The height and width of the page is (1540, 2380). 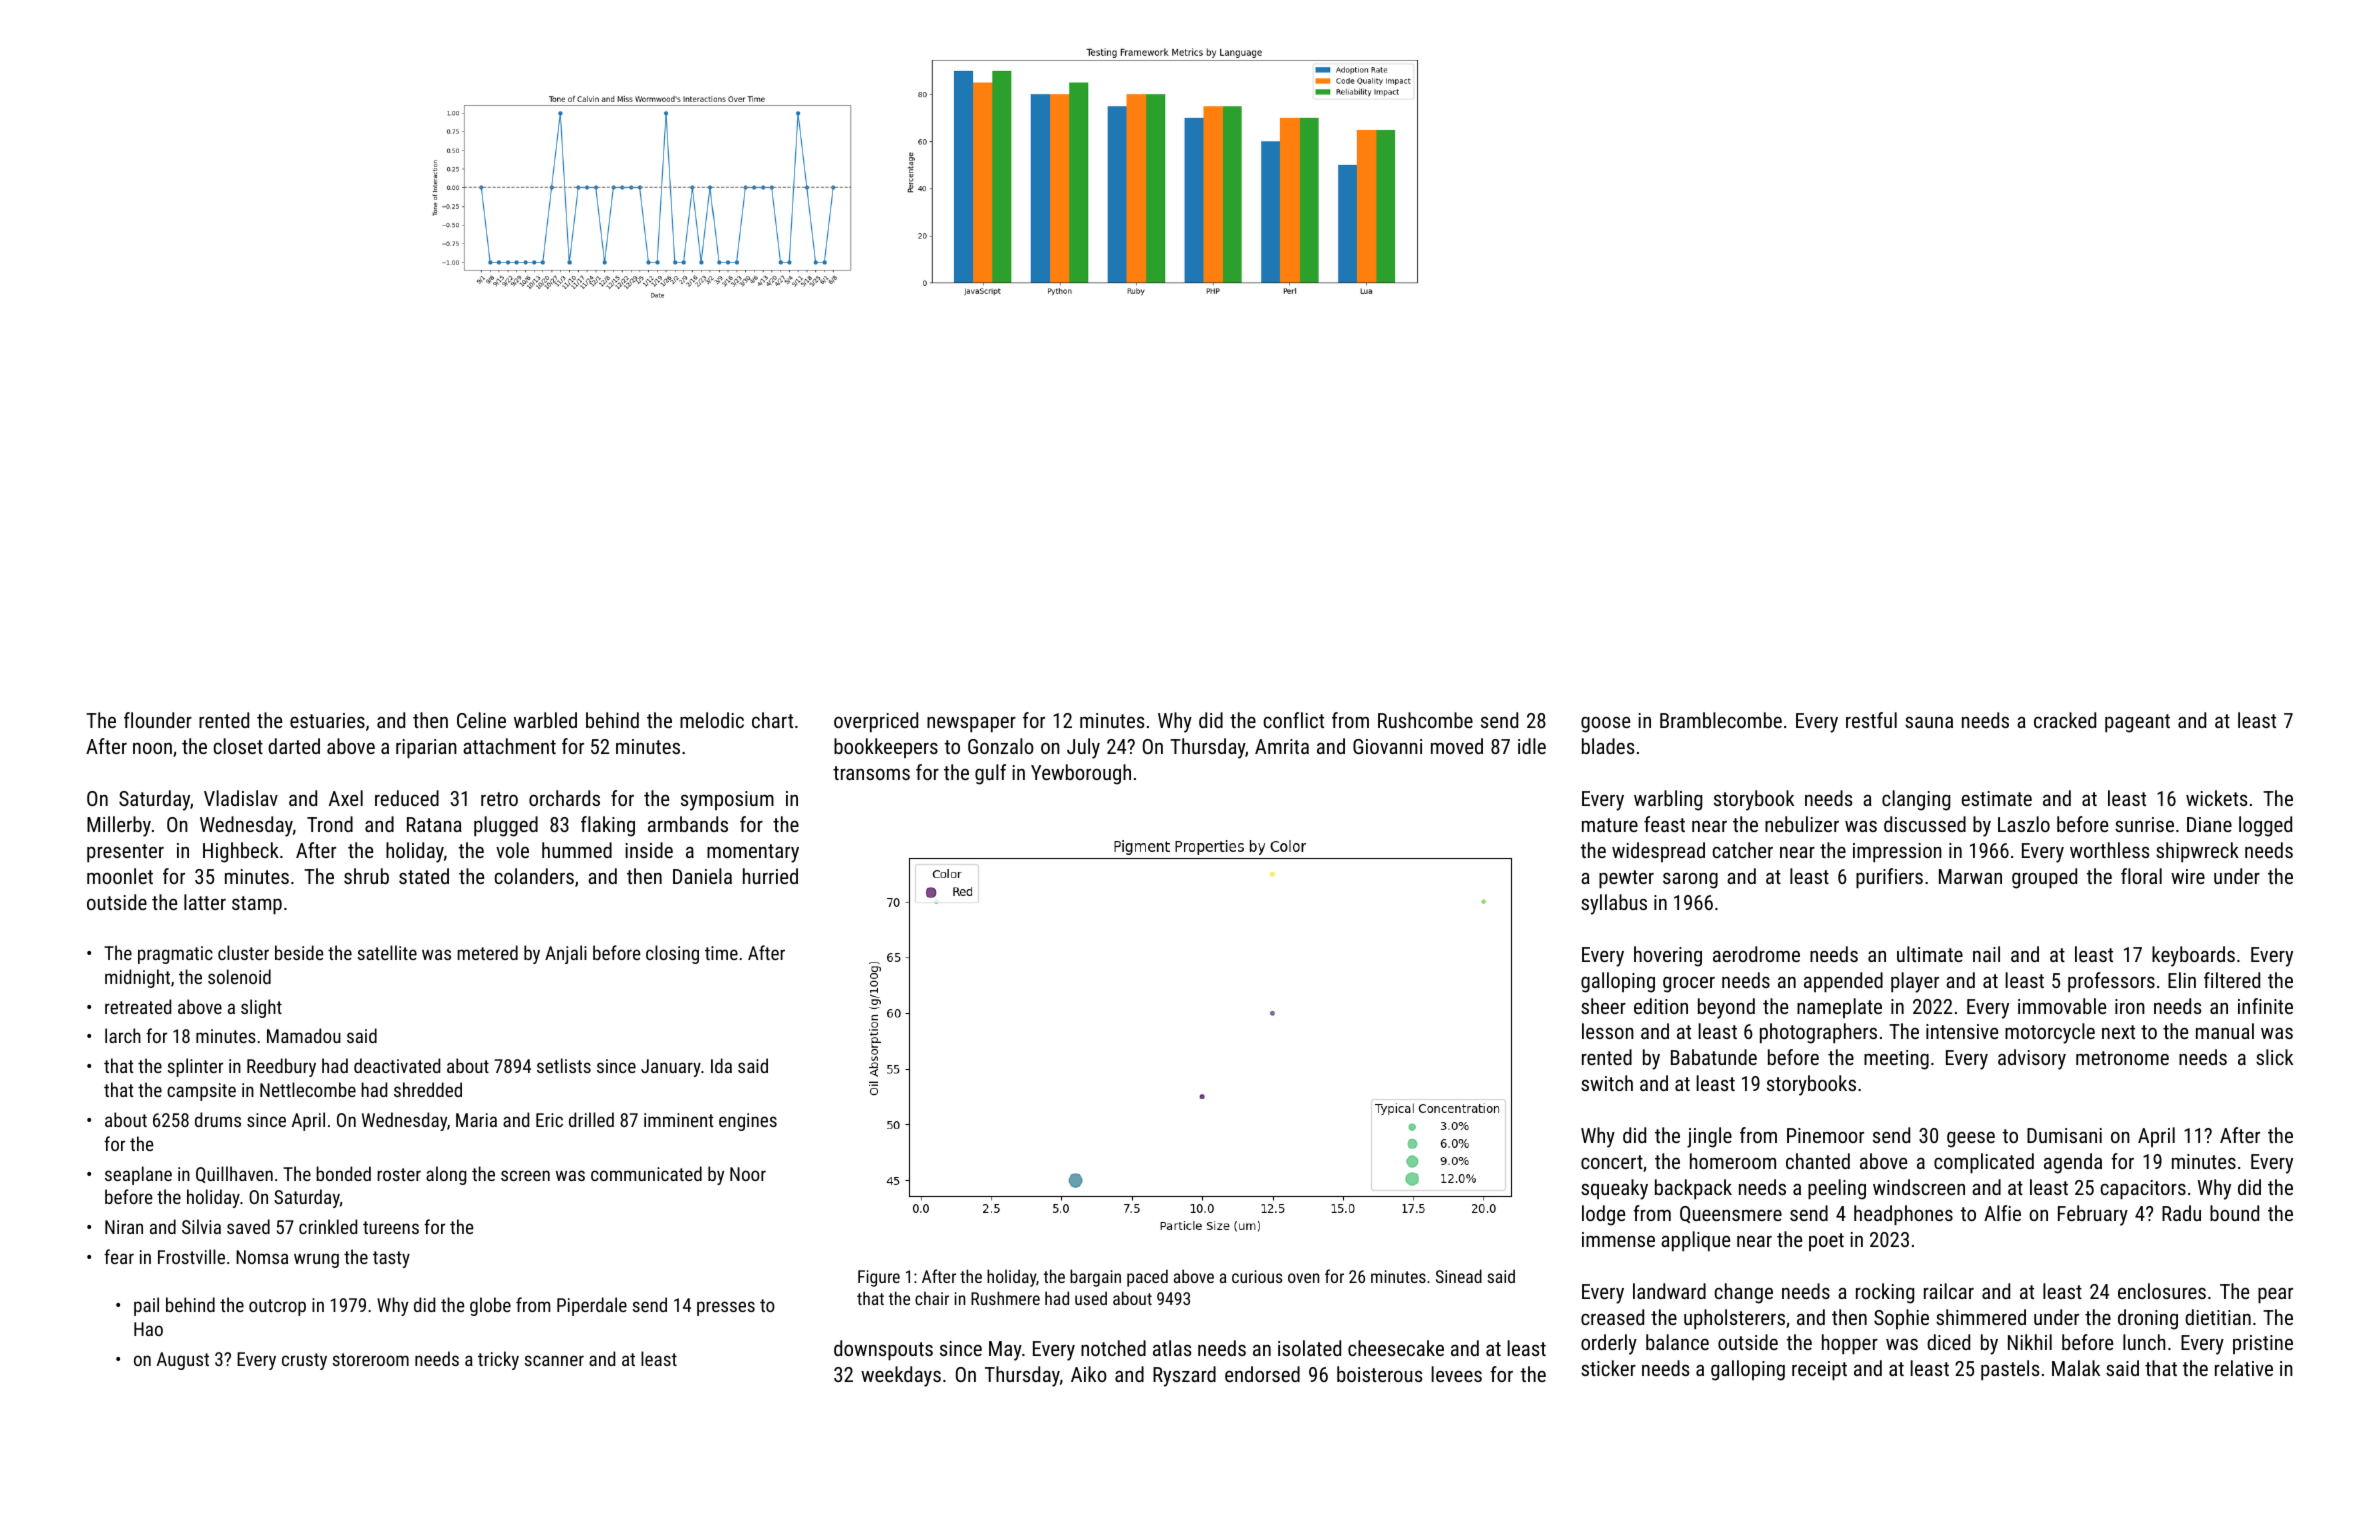 What do you see at coordinates (901, 1376) in the page?
I see `weekdays` at bounding box center [901, 1376].
